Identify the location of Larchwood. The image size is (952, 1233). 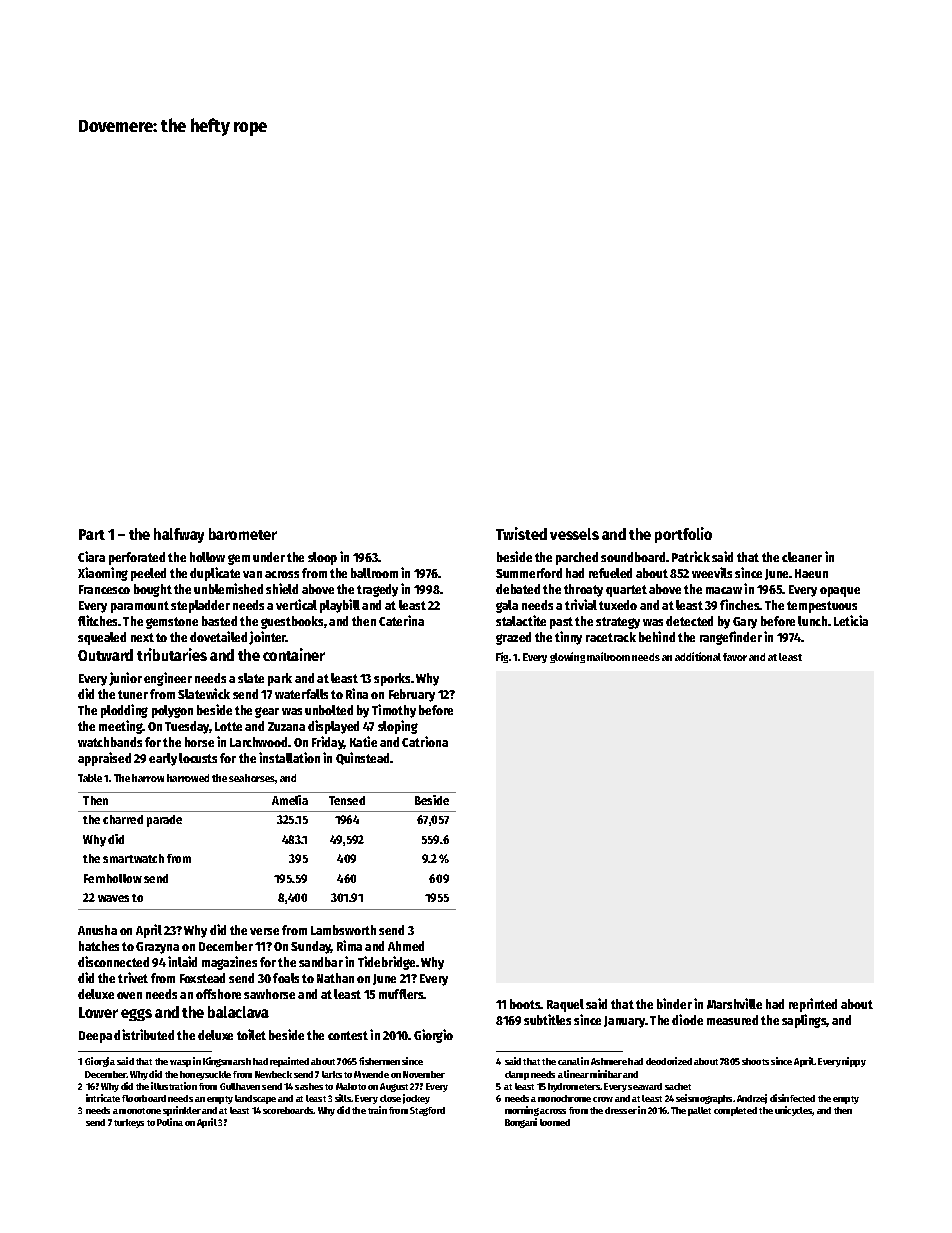
(258, 742).
